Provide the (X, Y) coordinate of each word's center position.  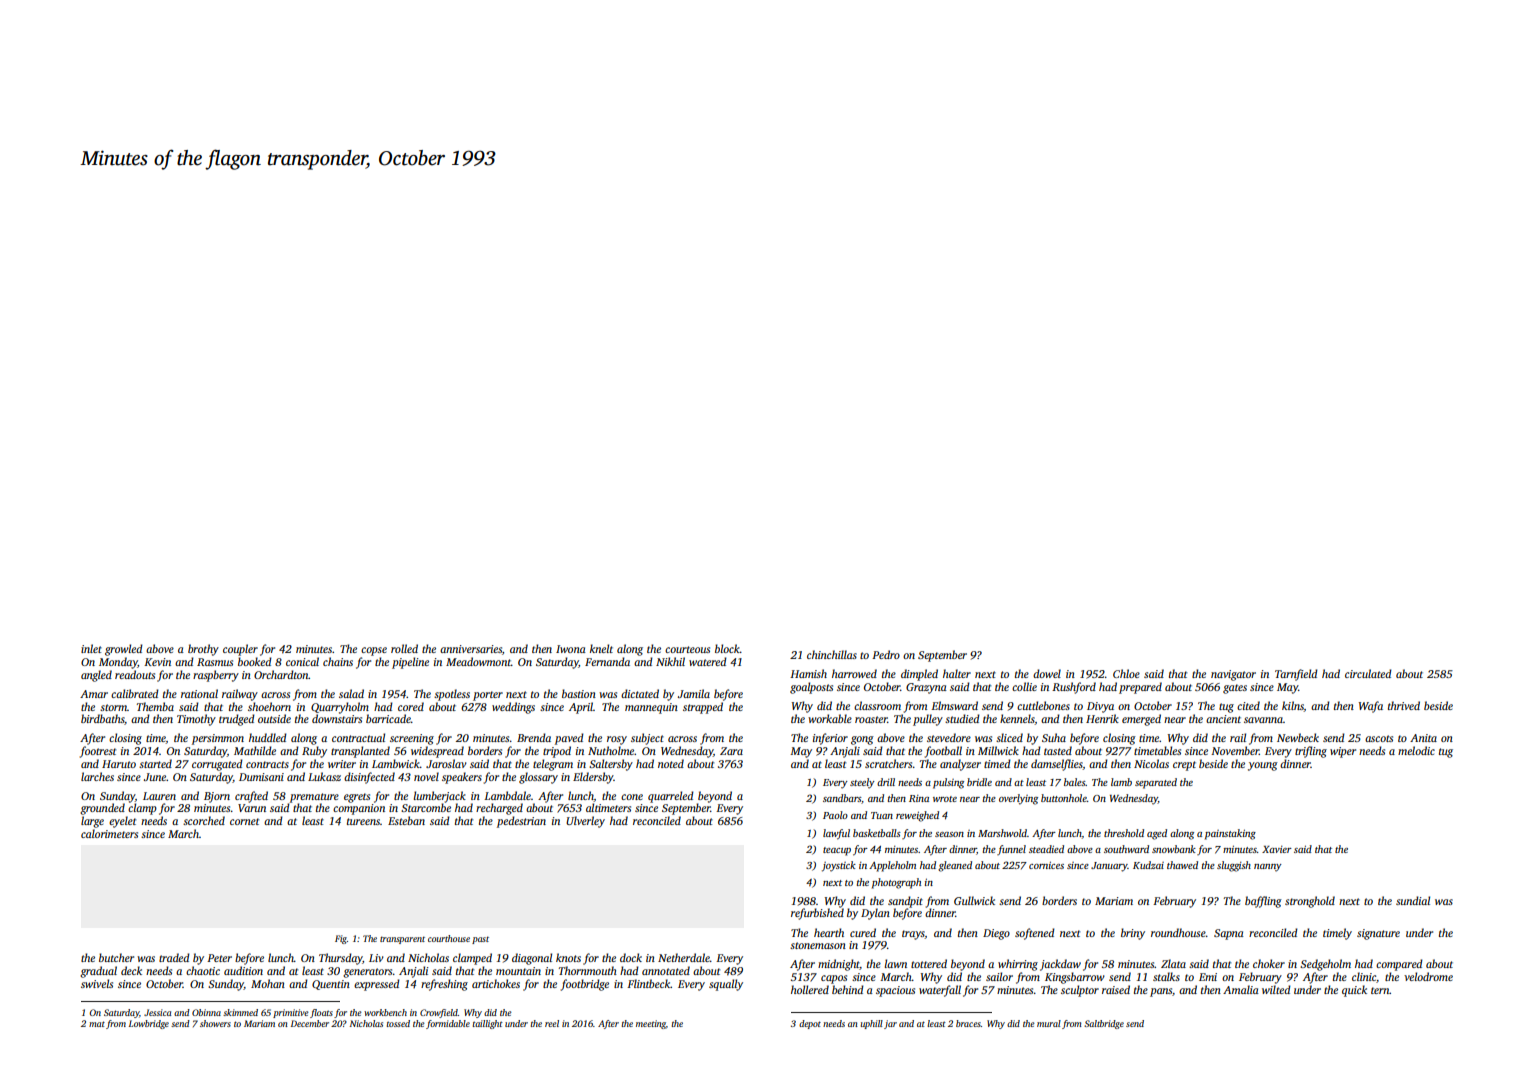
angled (96, 676)
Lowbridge (149, 1024)
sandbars (842, 798)
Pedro (886, 654)
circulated (1368, 673)
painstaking (1230, 834)
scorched (204, 820)
